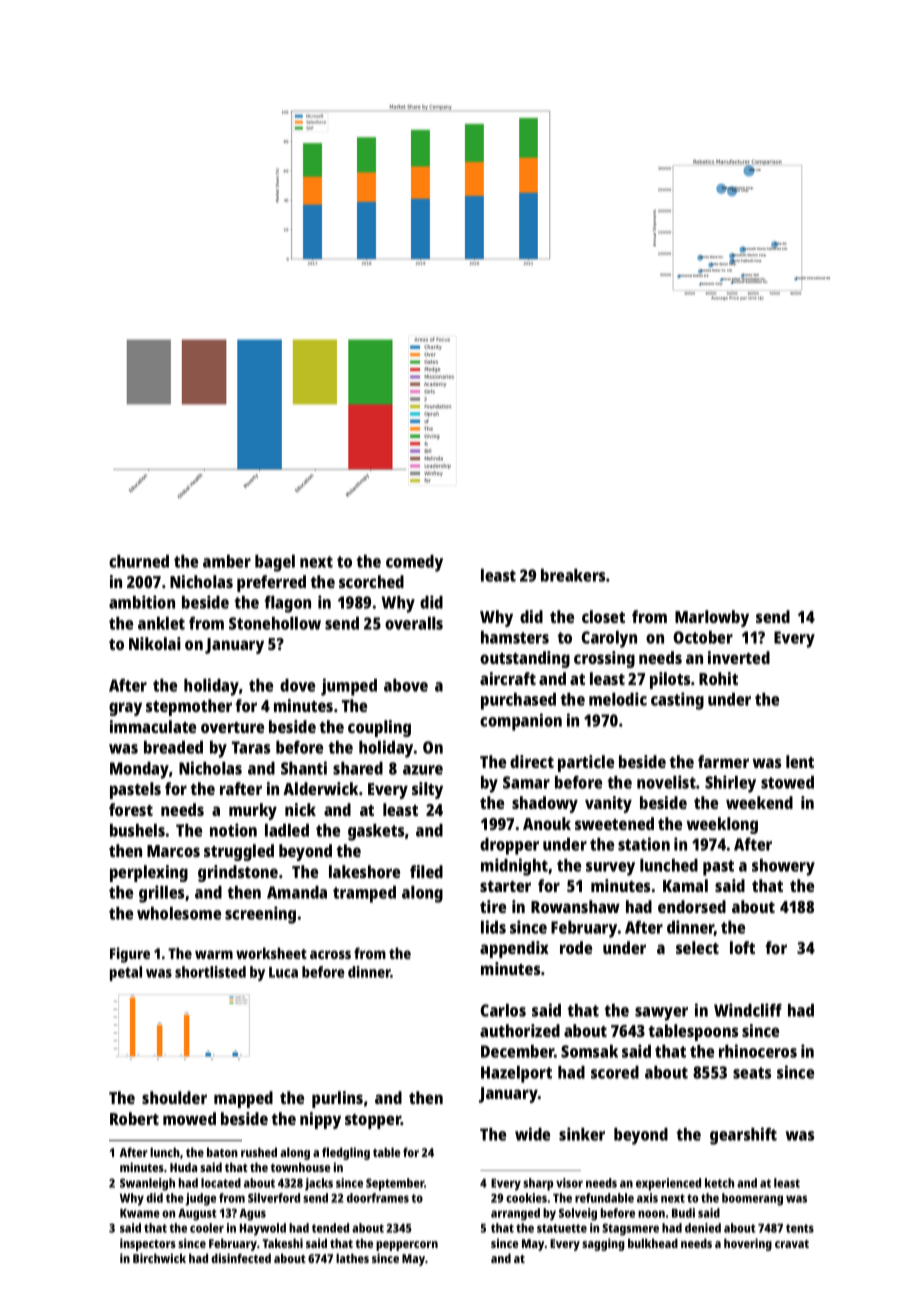 The height and width of the document is (1308, 924). I want to click on scorched, so click(371, 581).
